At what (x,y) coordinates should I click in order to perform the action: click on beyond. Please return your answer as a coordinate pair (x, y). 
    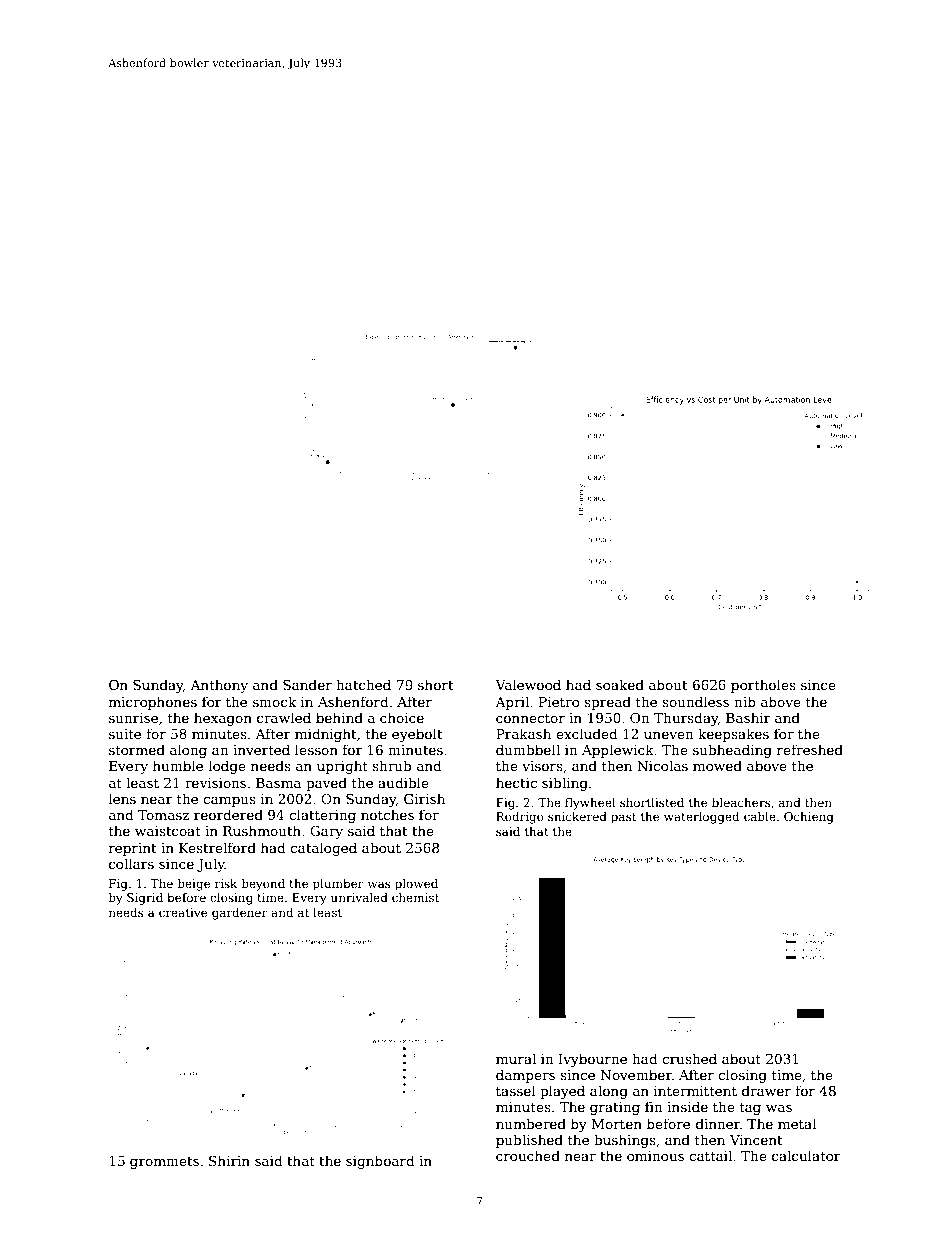
    Looking at the image, I should click on (263, 885).
